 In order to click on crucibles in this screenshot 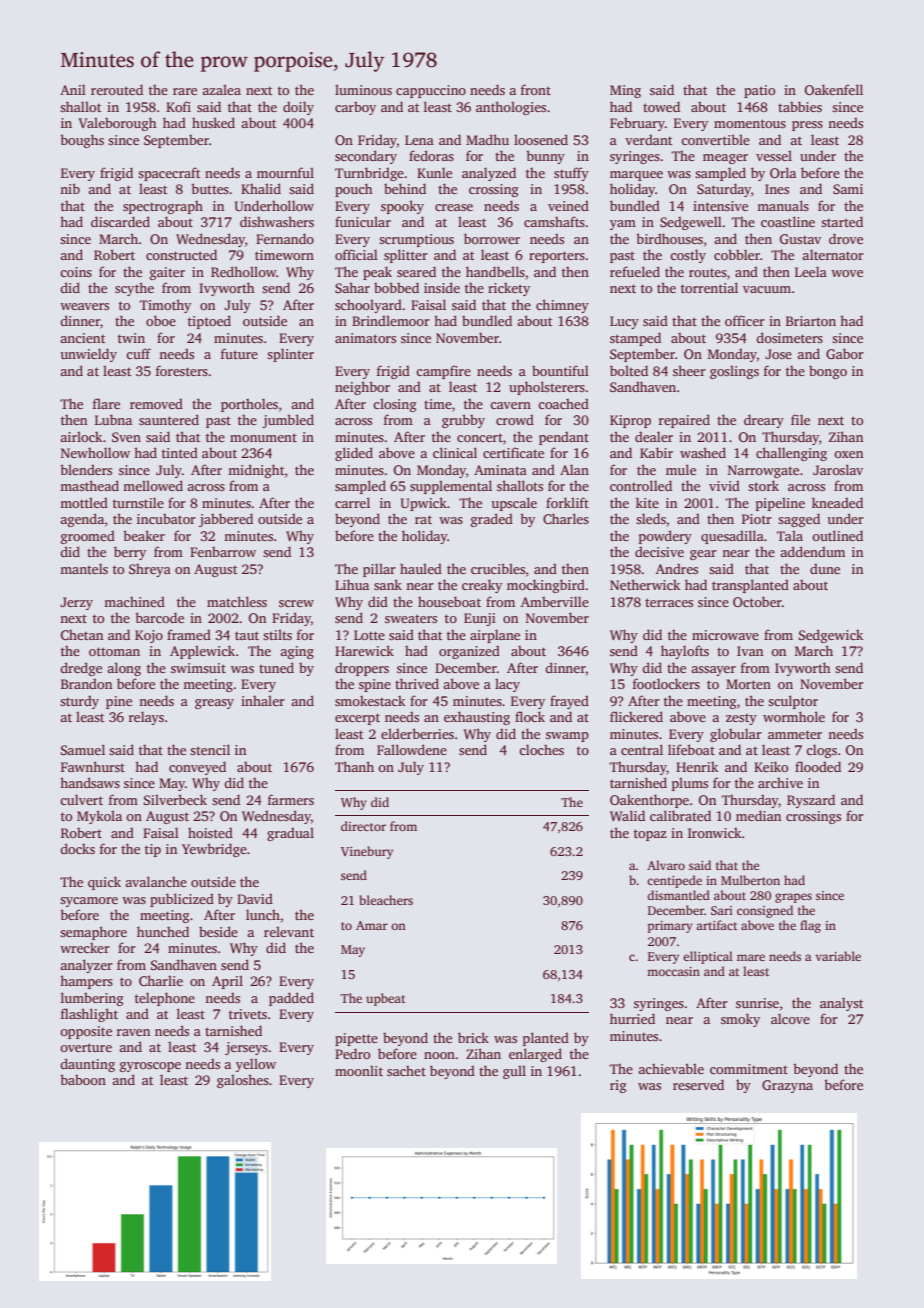, I will do `click(498, 568)`.
